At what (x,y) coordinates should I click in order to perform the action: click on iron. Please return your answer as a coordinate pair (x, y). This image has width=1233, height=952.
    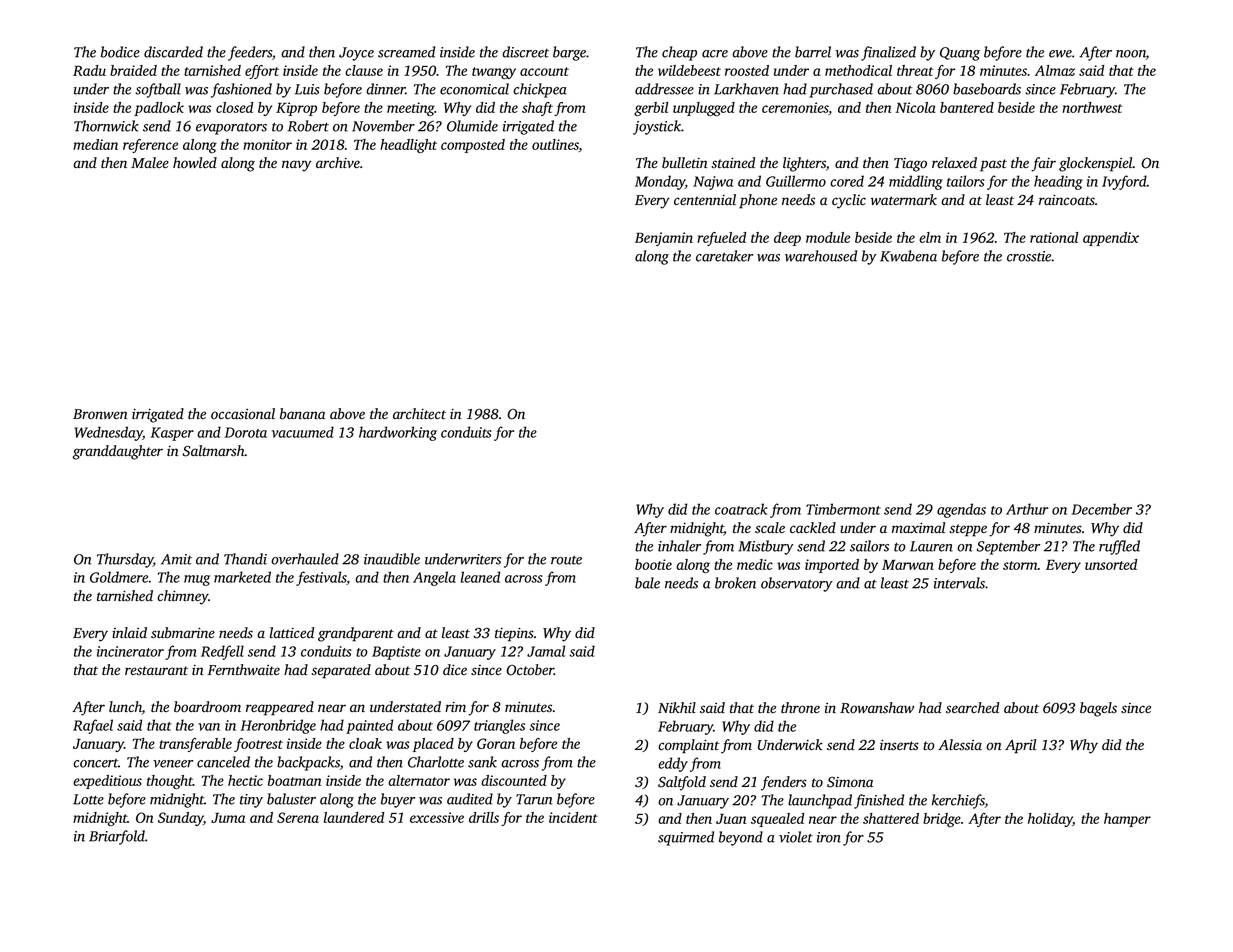
    Looking at the image, I should click on (829, 837).
